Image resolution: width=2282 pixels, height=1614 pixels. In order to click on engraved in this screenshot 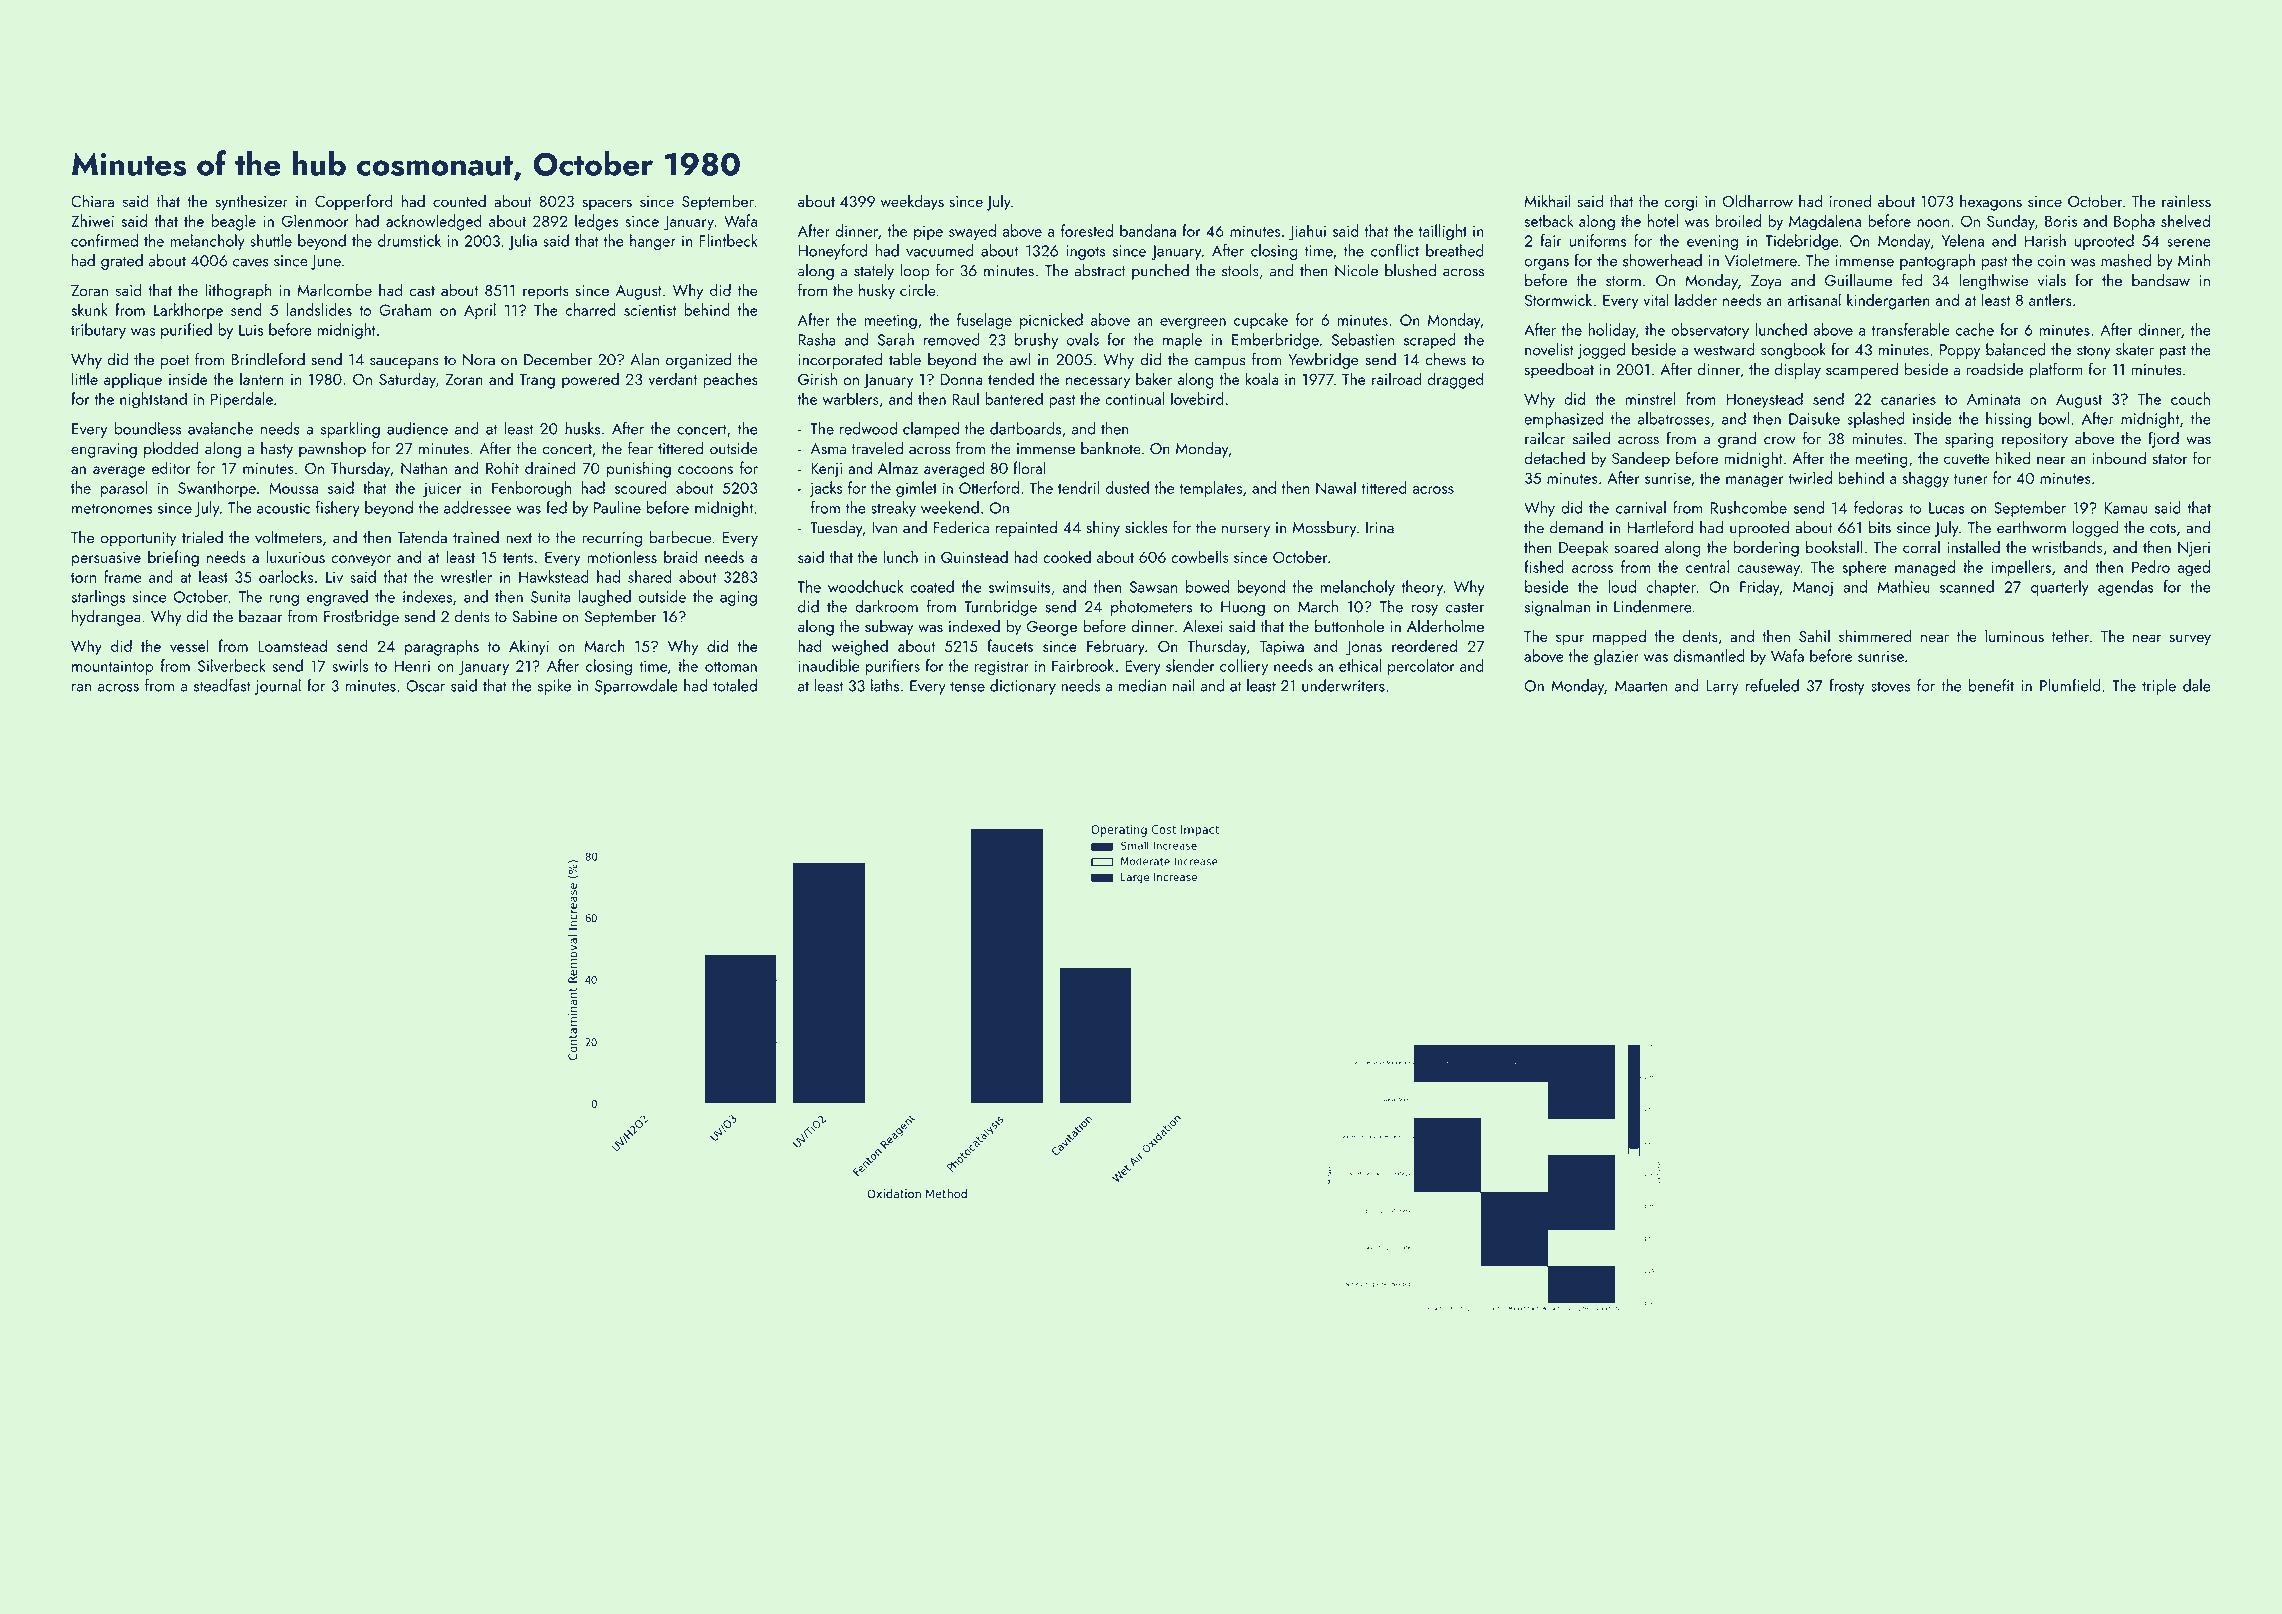, I will do `click(337, 598)`.
